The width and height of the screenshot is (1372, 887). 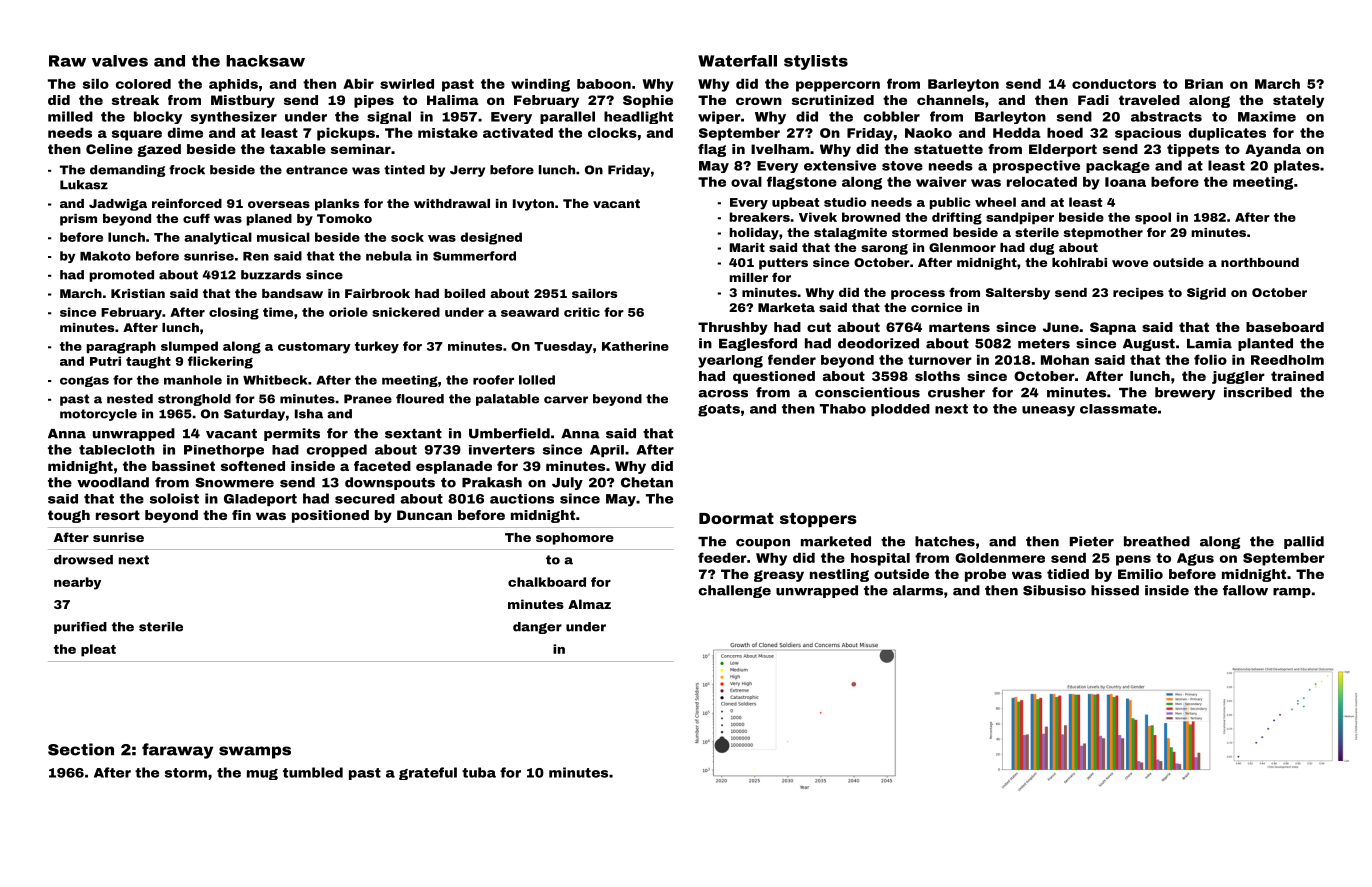 I want to click on flickering, so click(x=220, y=362).
